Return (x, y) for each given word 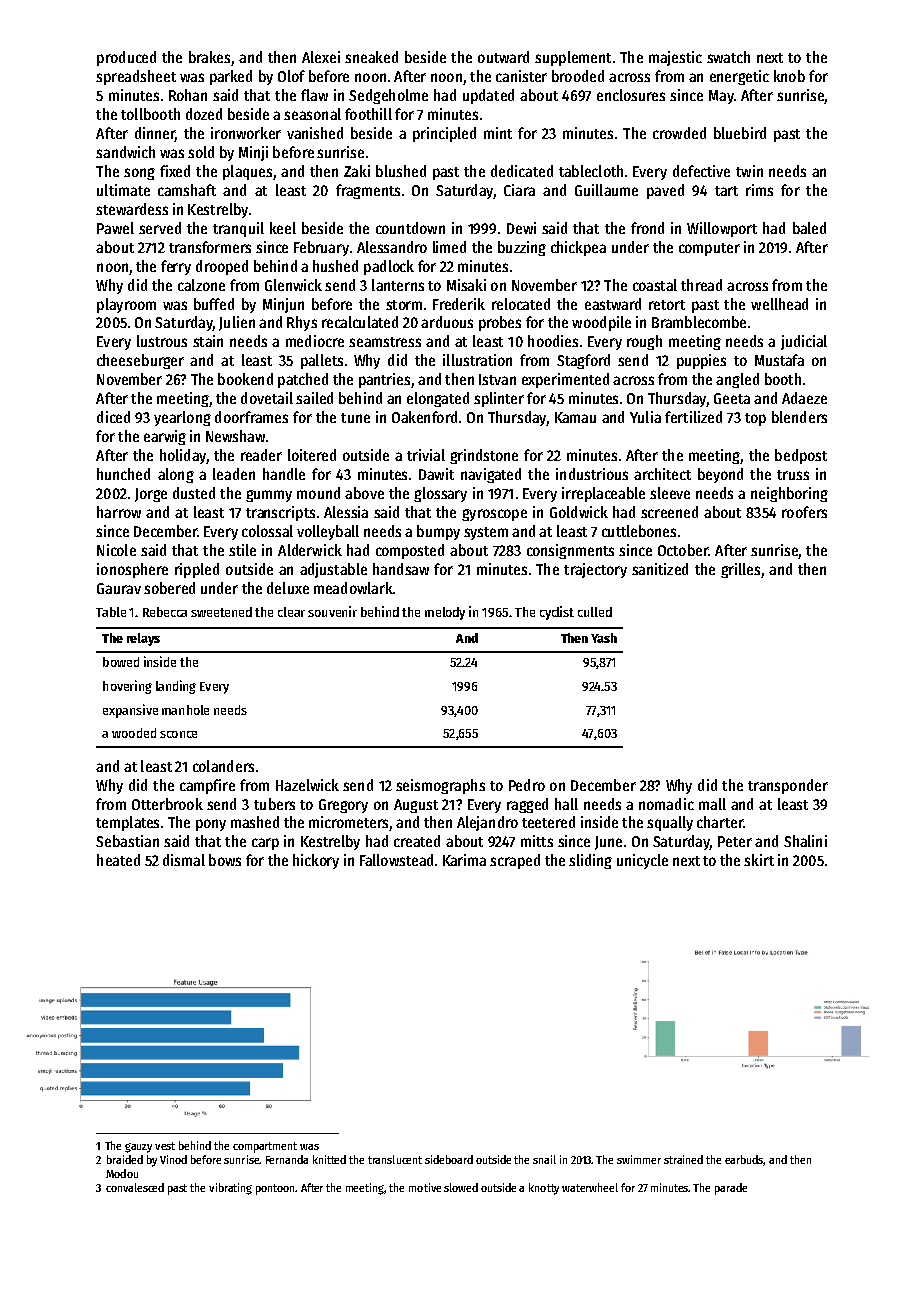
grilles (740, 570)
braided (125, 1159)
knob (789, 76)
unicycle (642, 861)
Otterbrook (167, 804)
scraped (515, 861)
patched (303, 380)
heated (118, 860)
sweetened (221, 612)
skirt (759, 860)
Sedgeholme (388, 96)
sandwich (125, 152)
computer (709, 249)
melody (445, 613)
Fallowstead (396, 860)
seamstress (385, 342)
